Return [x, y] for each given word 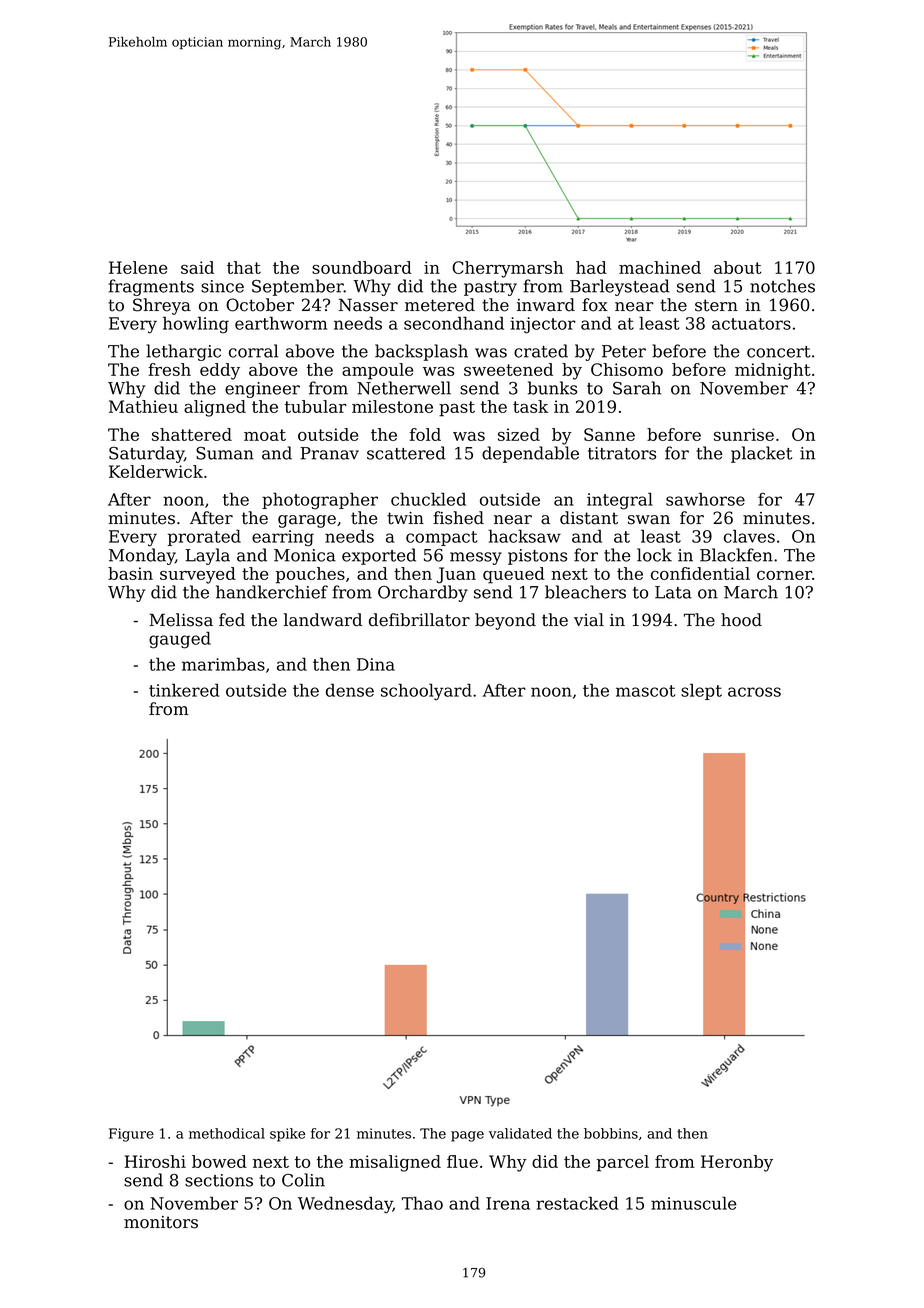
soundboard [362, 267]
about [737, 267]
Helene [138, 267]
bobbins [611, 1133]
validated [520, 1133]
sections [219, 1180]
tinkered [184, 690]
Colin [303, 1180]
